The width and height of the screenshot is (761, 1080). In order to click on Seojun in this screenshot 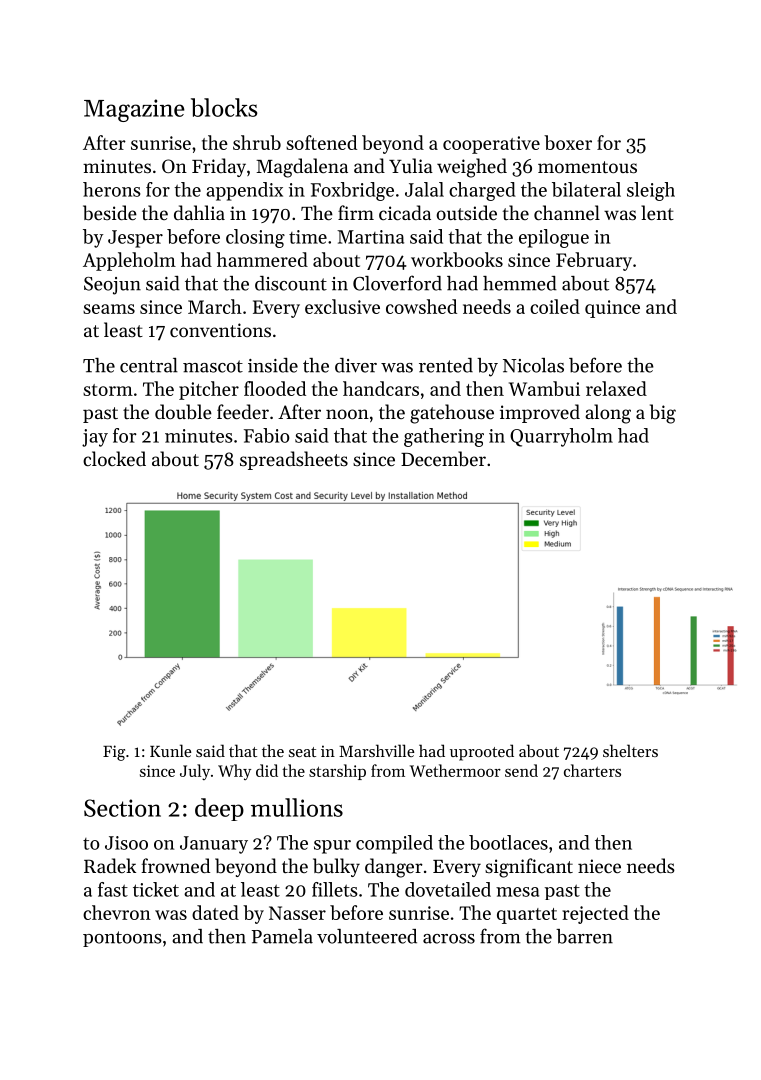, I will do `click(112, 286)`.
